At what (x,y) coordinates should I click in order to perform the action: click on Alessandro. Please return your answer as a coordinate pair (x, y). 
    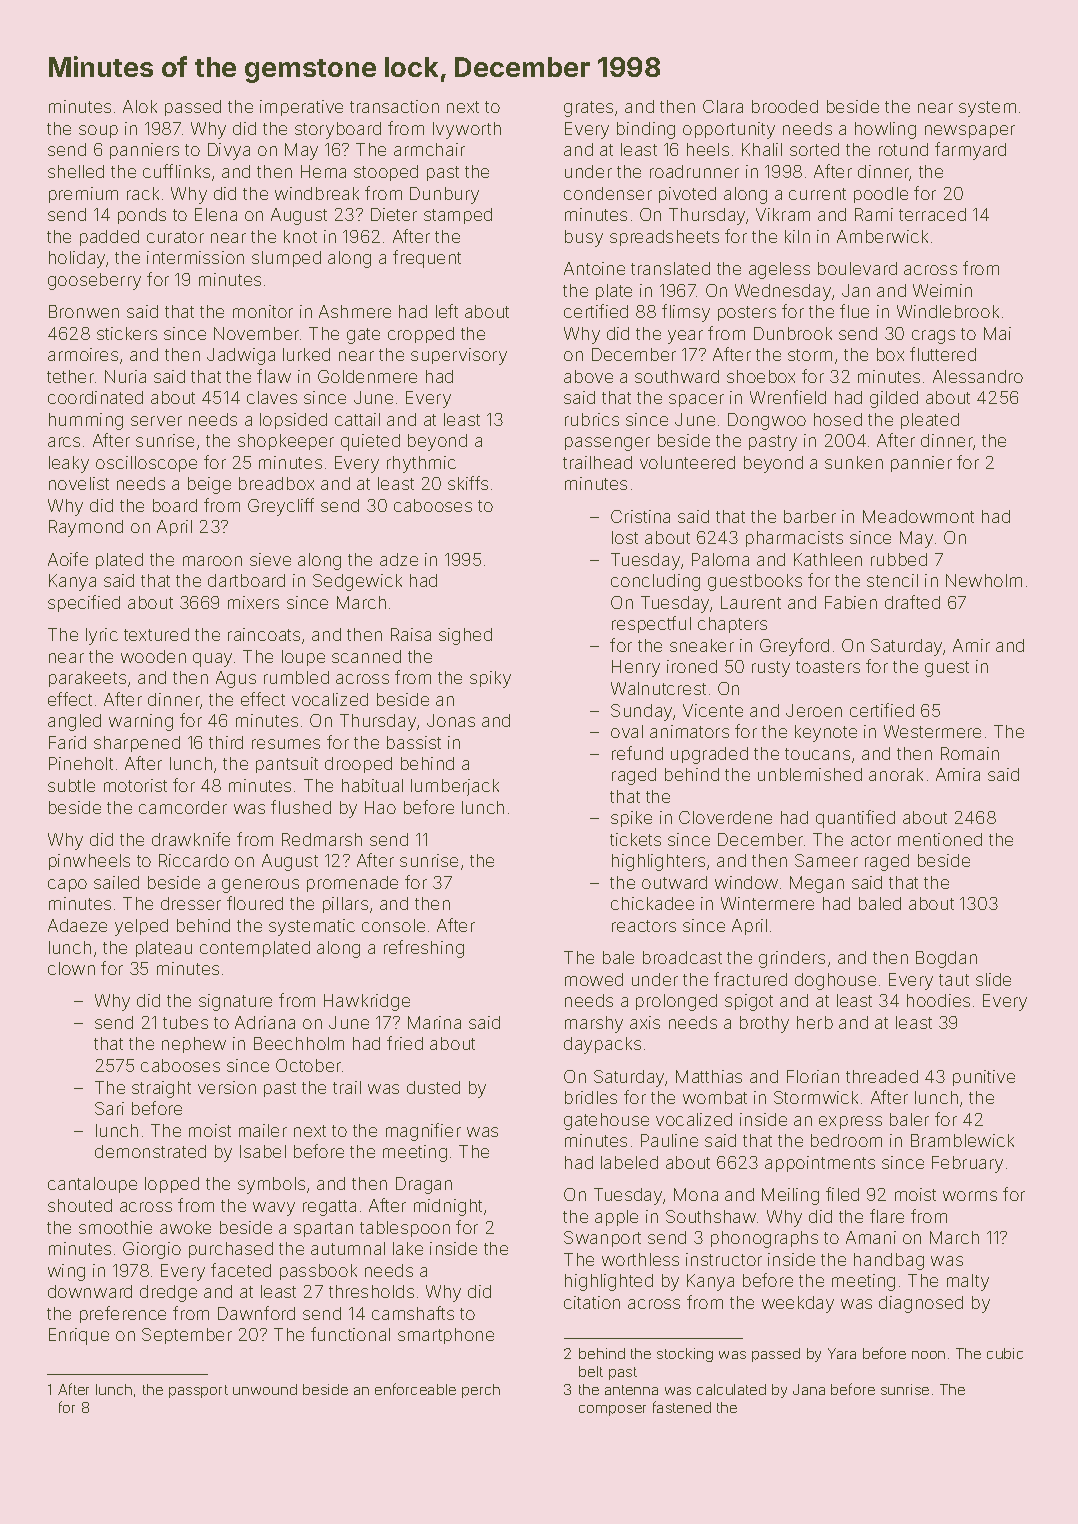
    Looking at the image, I should click on (978, 376).
